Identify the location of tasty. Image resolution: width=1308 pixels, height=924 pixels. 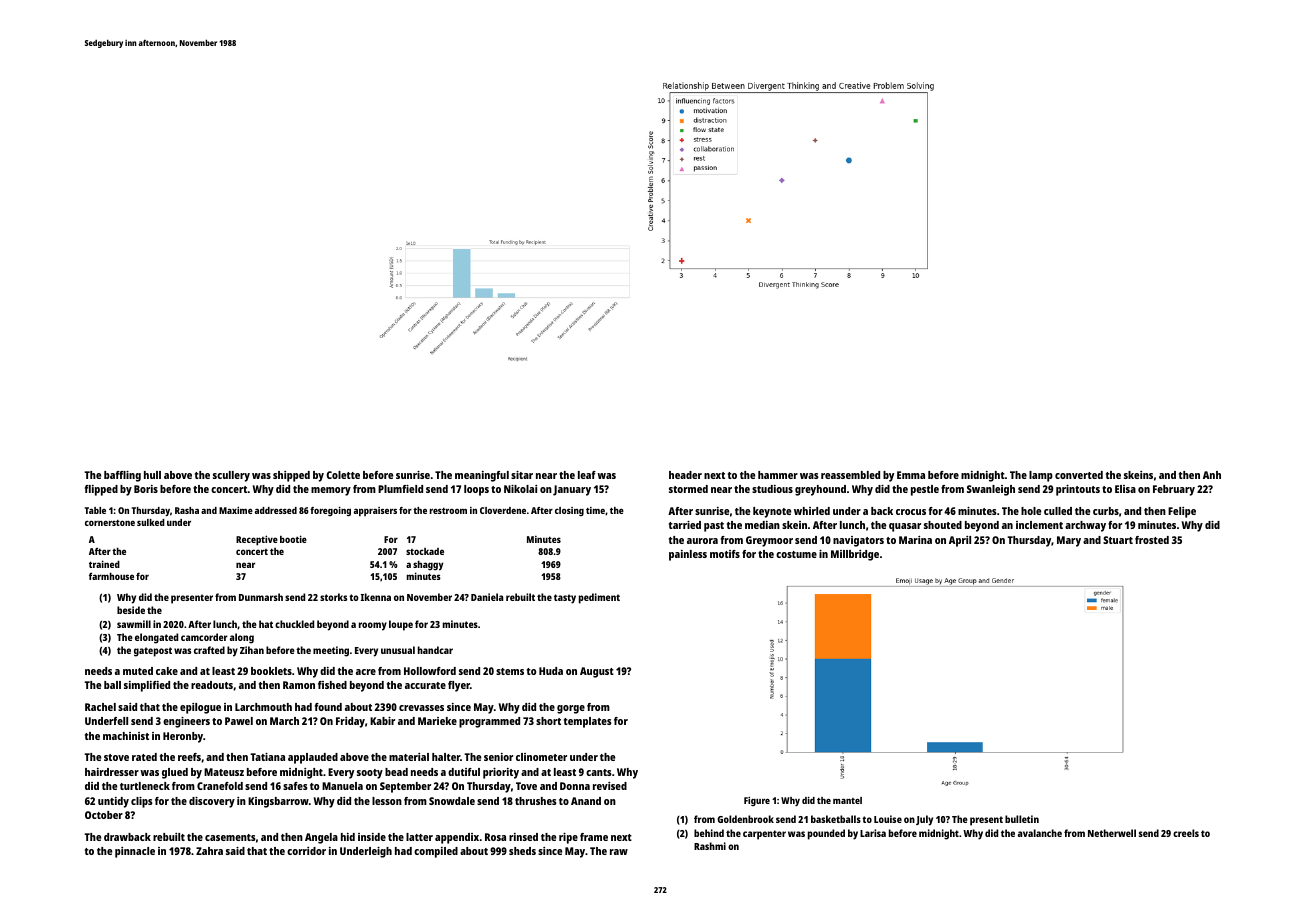
(565, 599).
